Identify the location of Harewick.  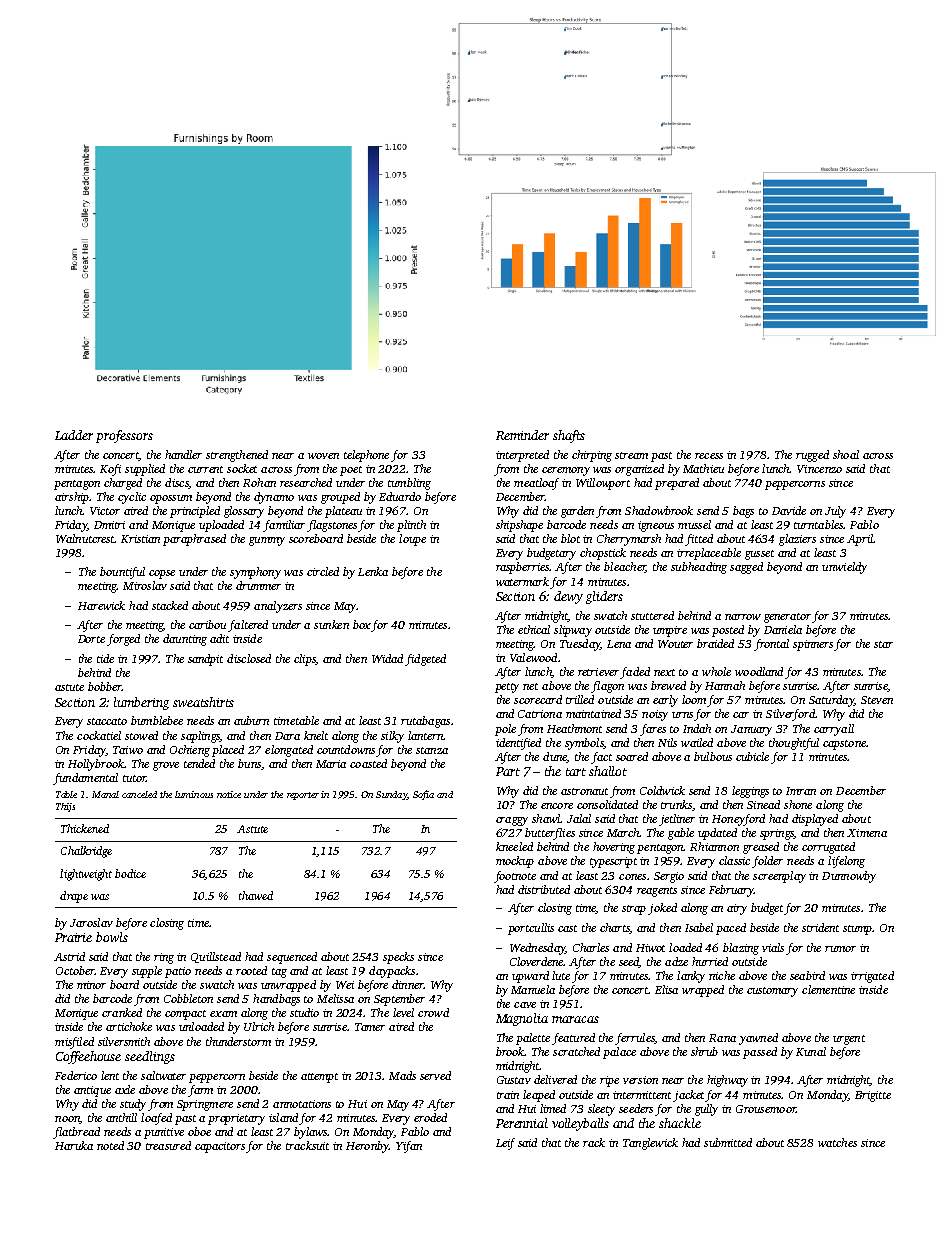
(101, 605).
